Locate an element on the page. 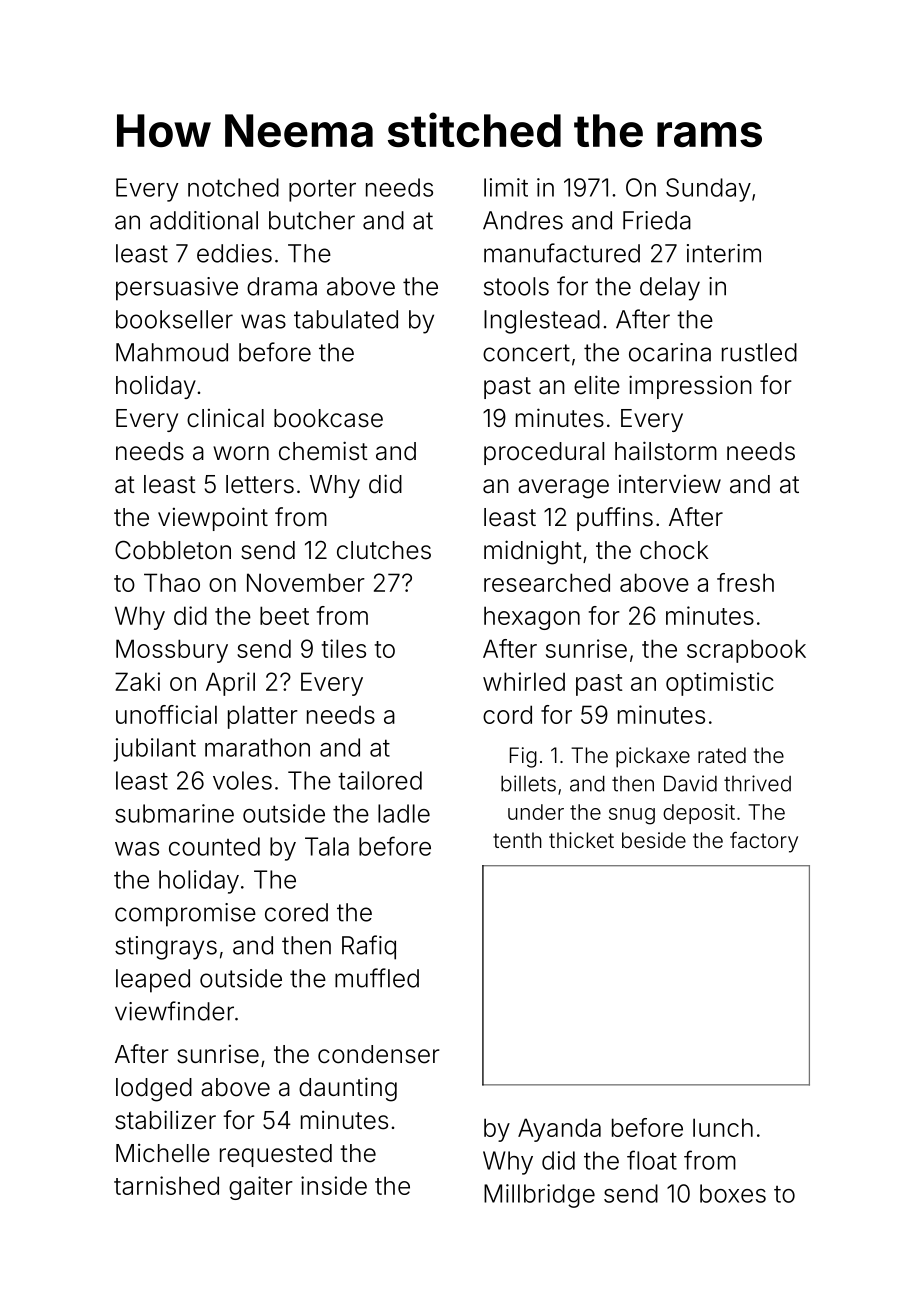 Image resolution: width=924 pixels, height=1311 pixels. cord is located at coordinates (507, 714).
